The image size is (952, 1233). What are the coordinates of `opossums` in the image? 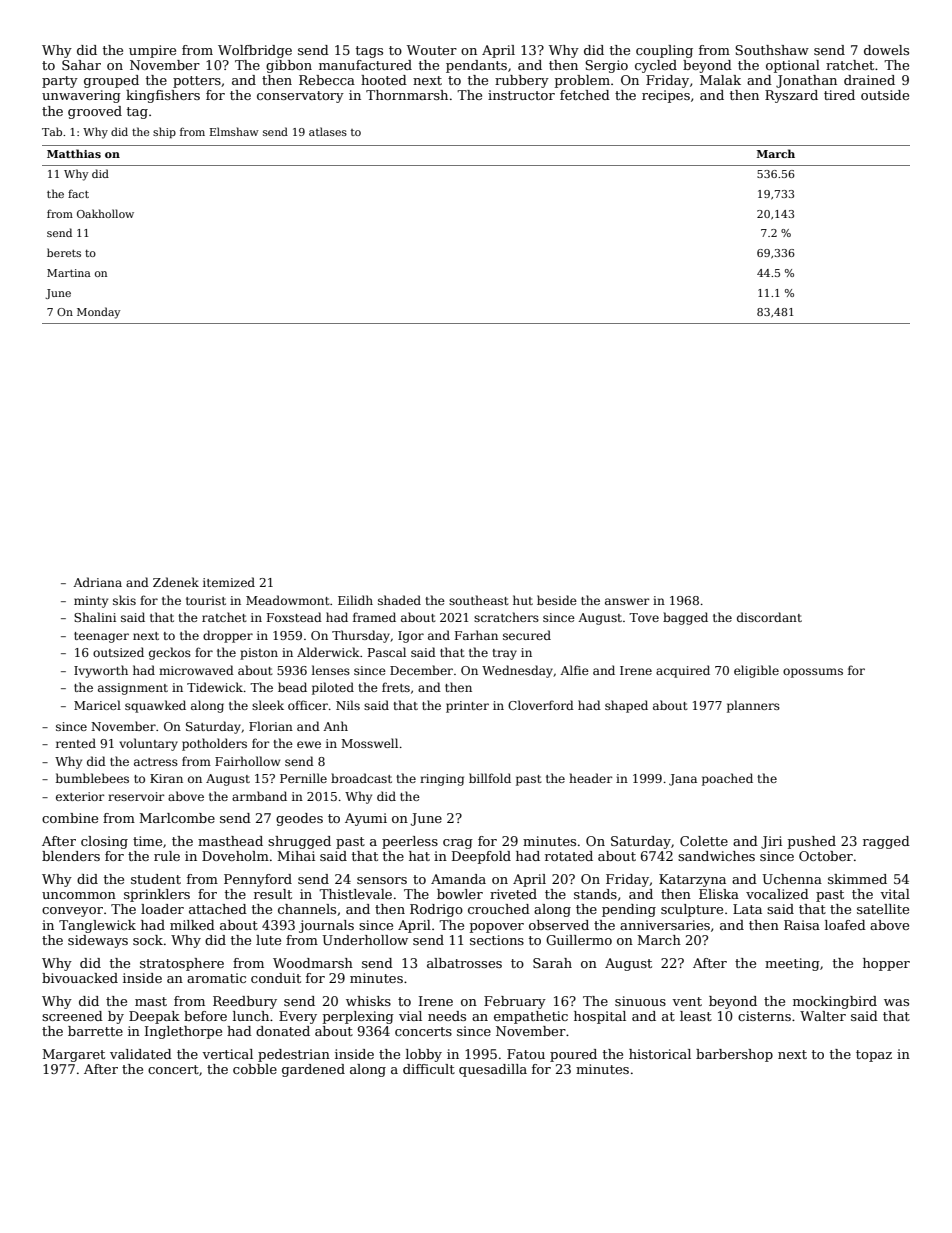 It's located at (813, 673).
